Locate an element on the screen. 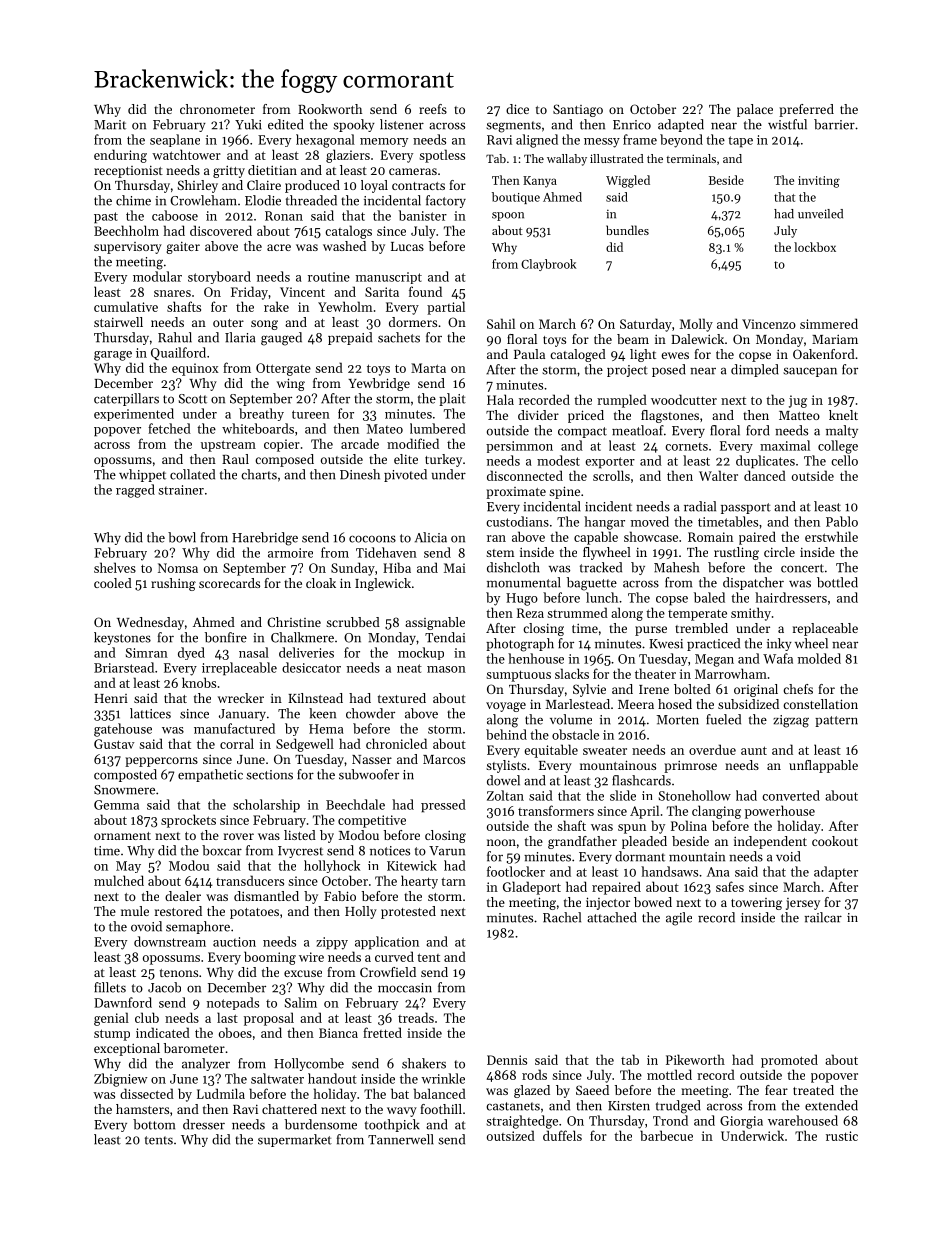  Rookworth is located at coordinates (330, 109).
